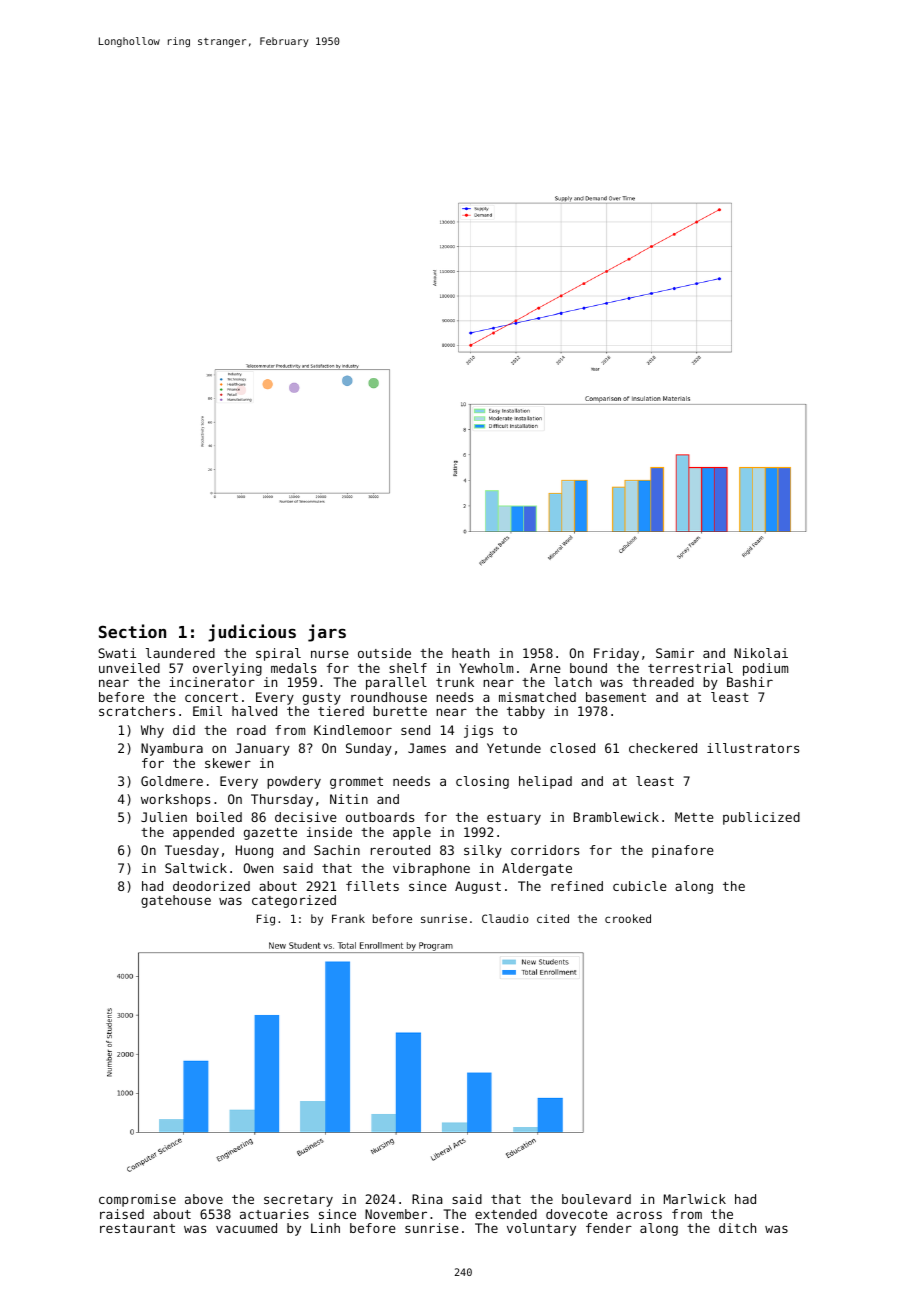  Describe the element at coordinates (180, 653) in the screenshot. I see `laundered` at that location.
